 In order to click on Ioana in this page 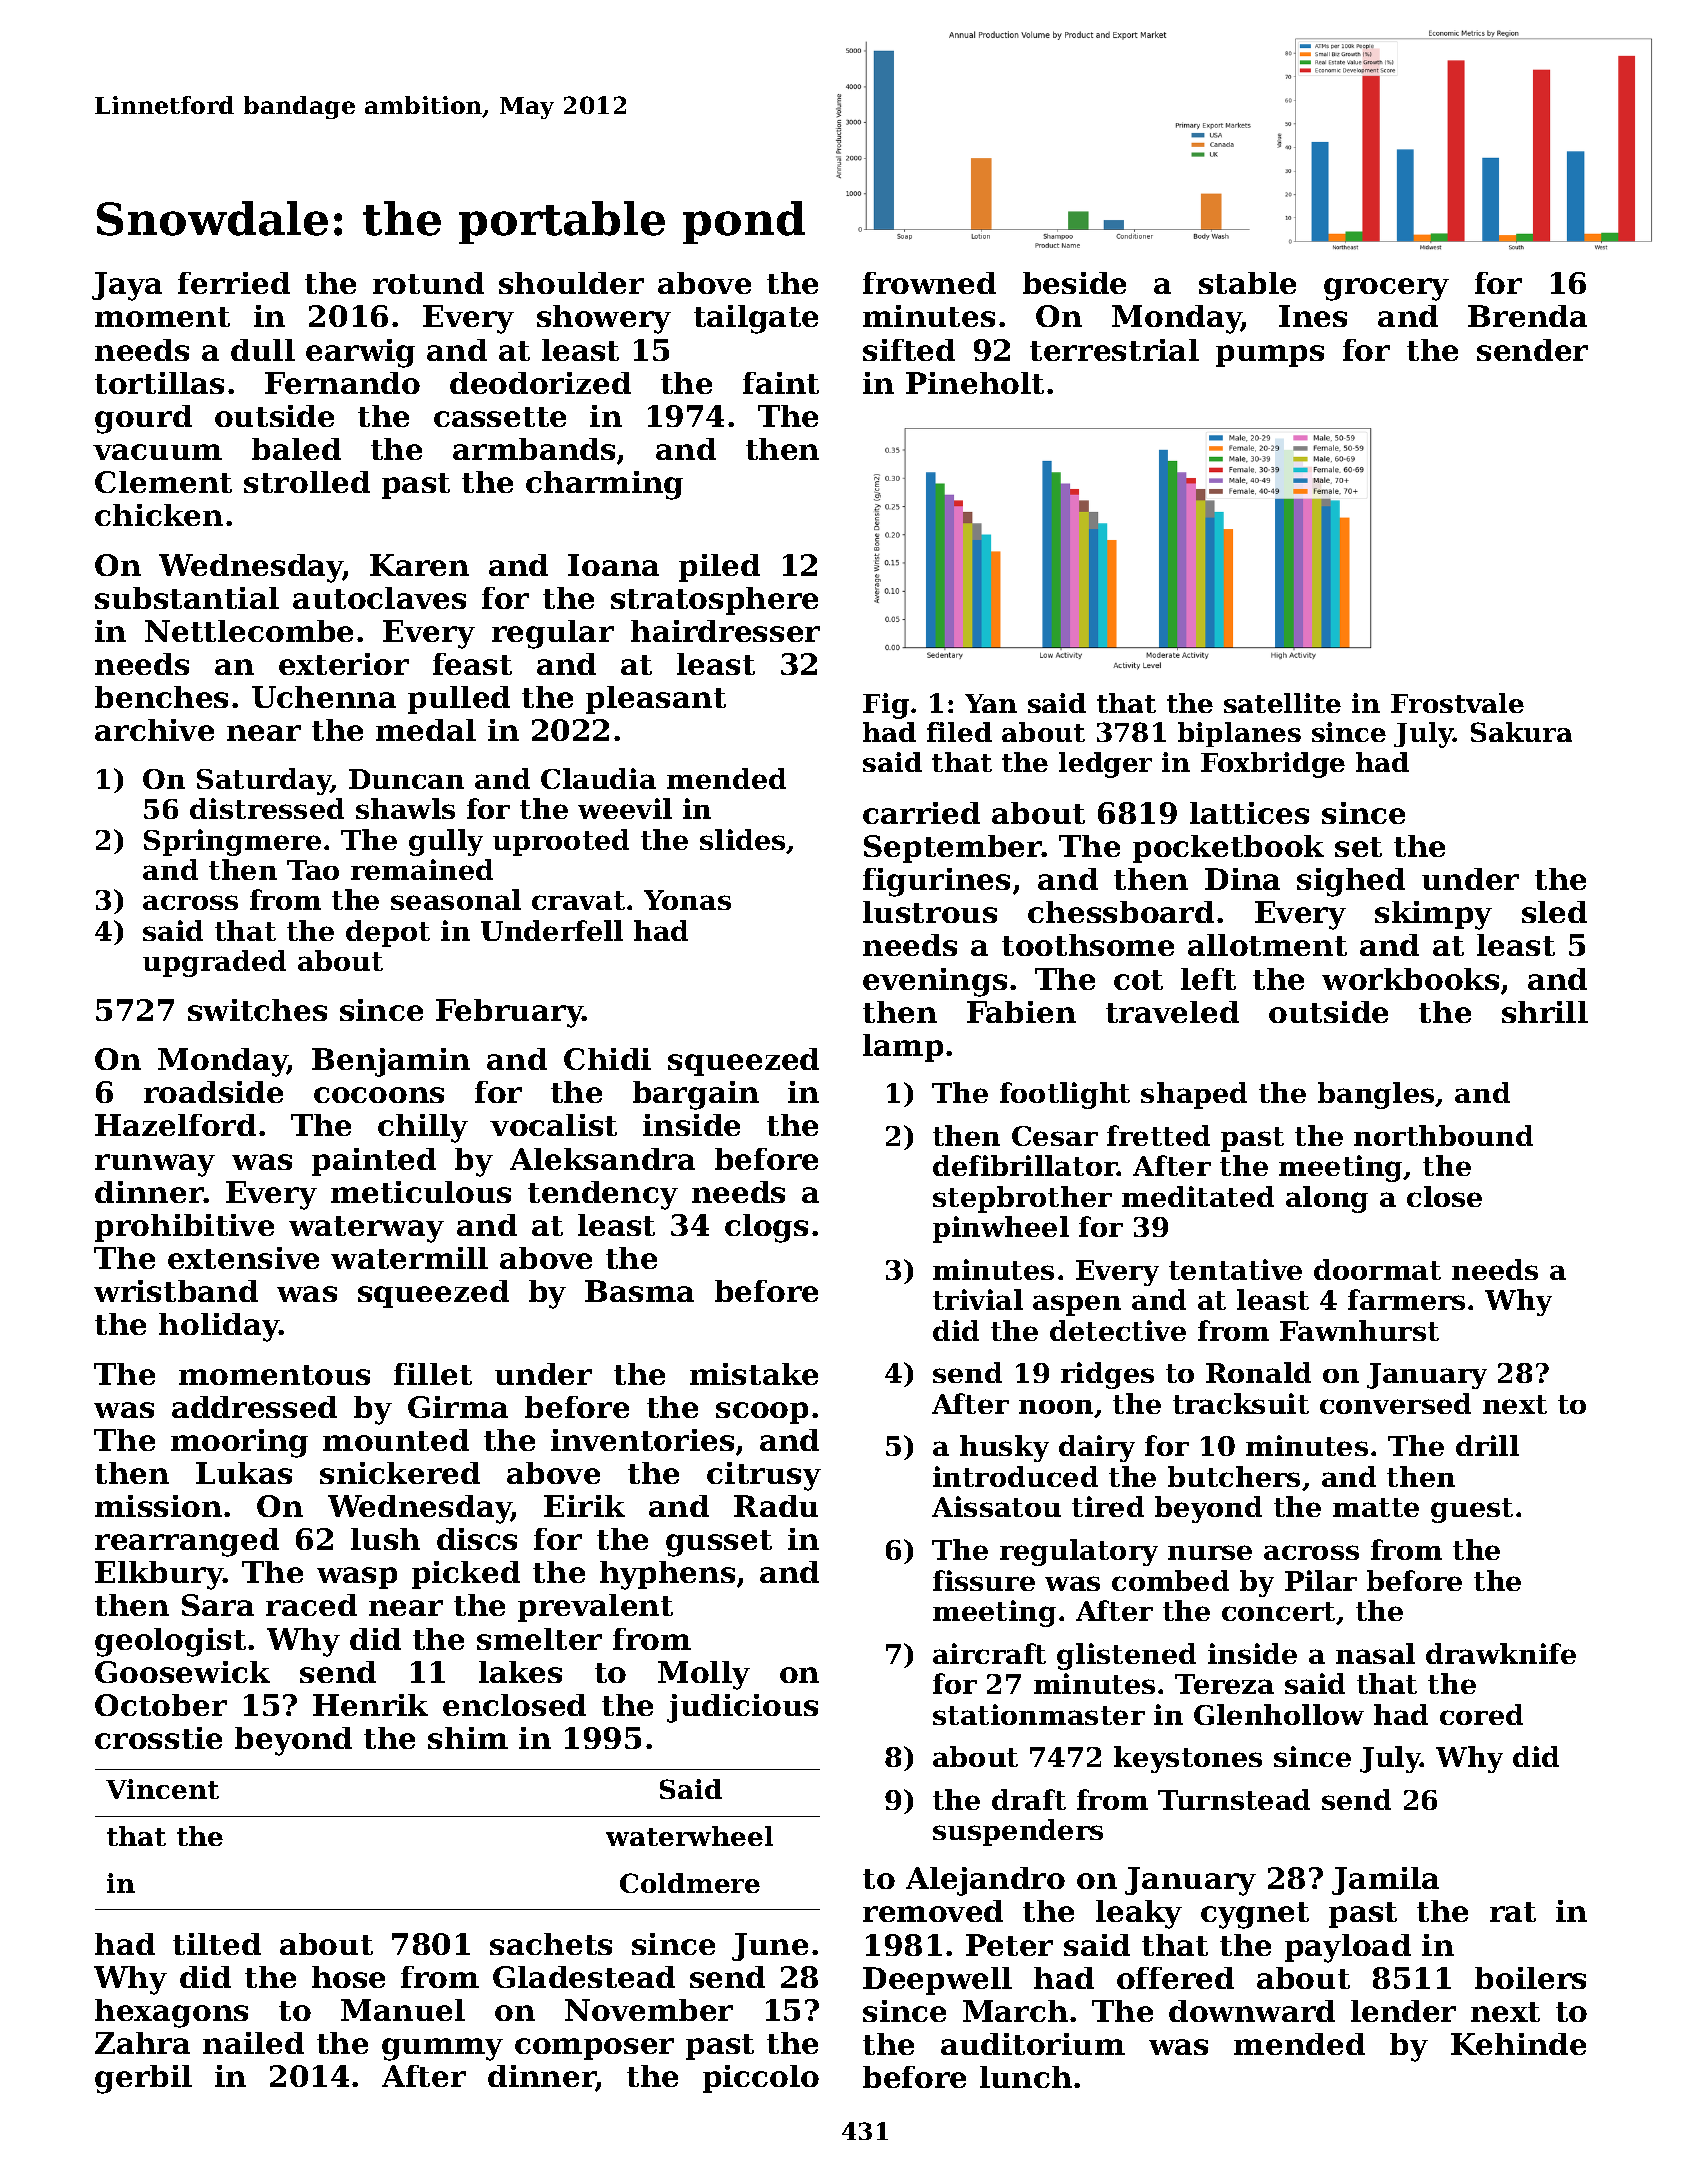, I will do `click(613, 565)`.
